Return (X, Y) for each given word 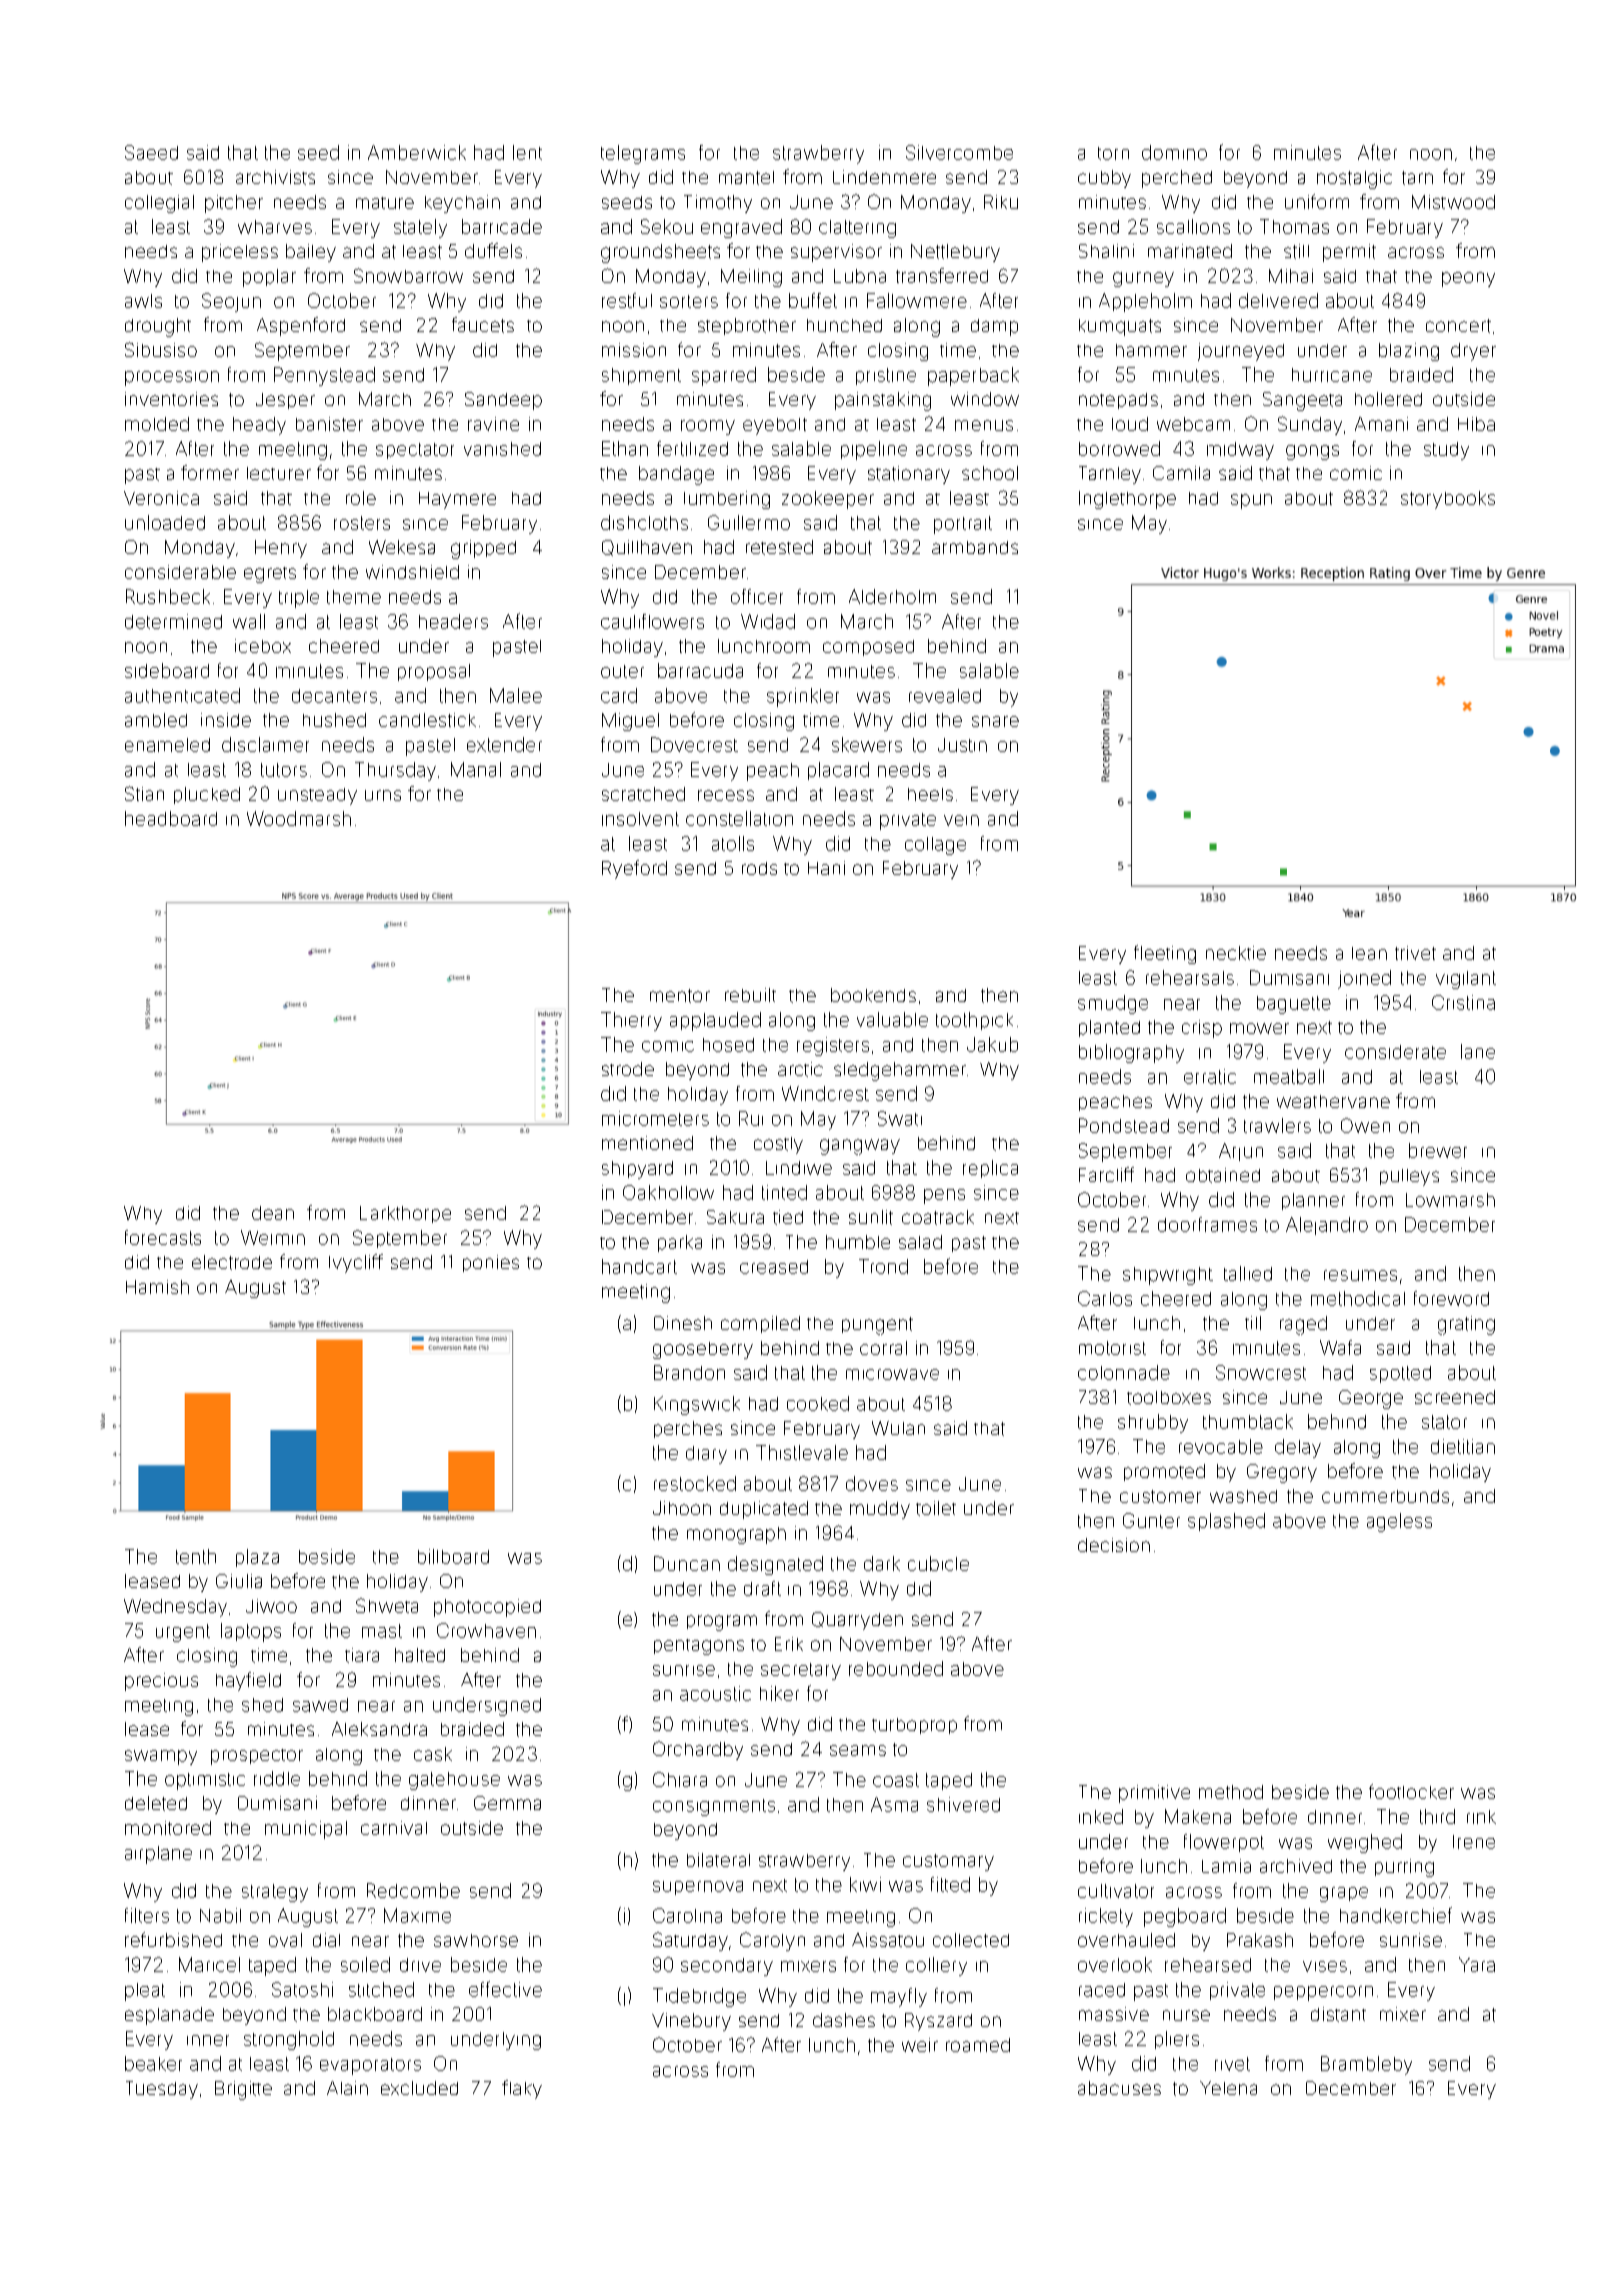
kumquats (1120, 327)
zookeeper (828, 500)
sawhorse (476, 1940)
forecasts (163, 1237)
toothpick (974, 1021)
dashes (844, 2020)
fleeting (1165, 954)
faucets (483, 325)
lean (1369, 953)
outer (622, 671)
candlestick (427, 720)
